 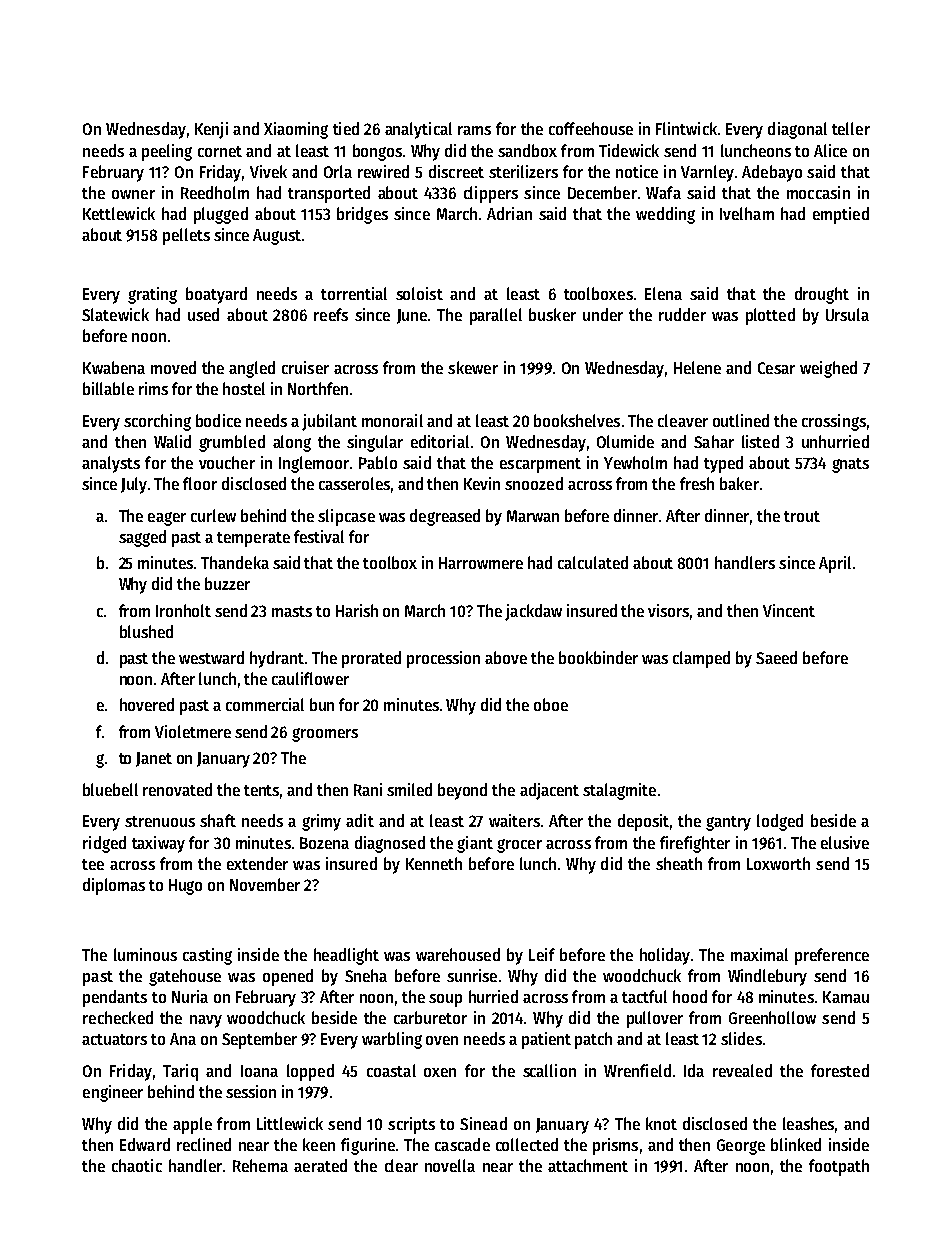 I want to click on bluebell, so click(x=110, y=789).
